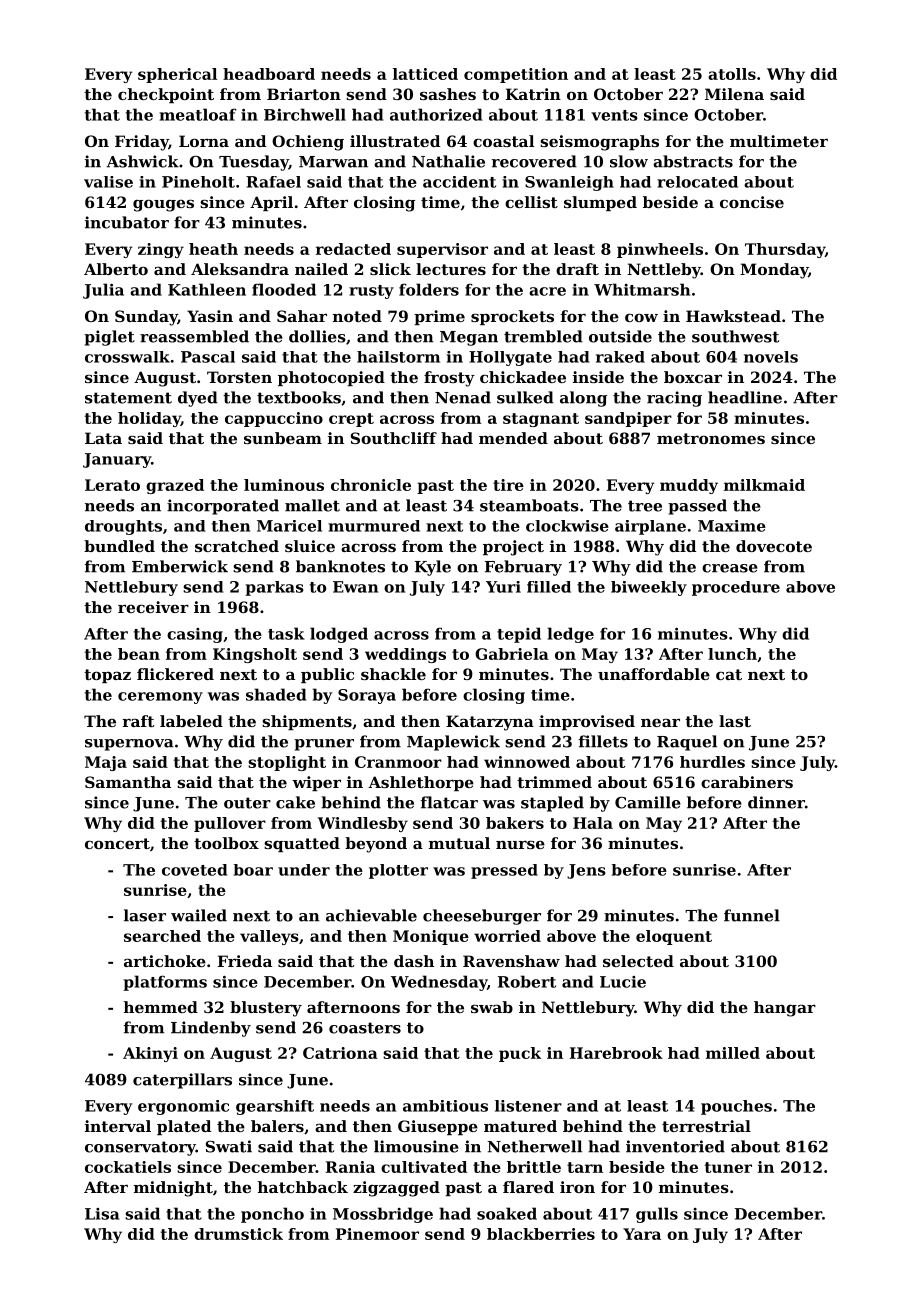  Describe the element at coordinates (745, 397) in the screenshot. I see `headline` at that location.
